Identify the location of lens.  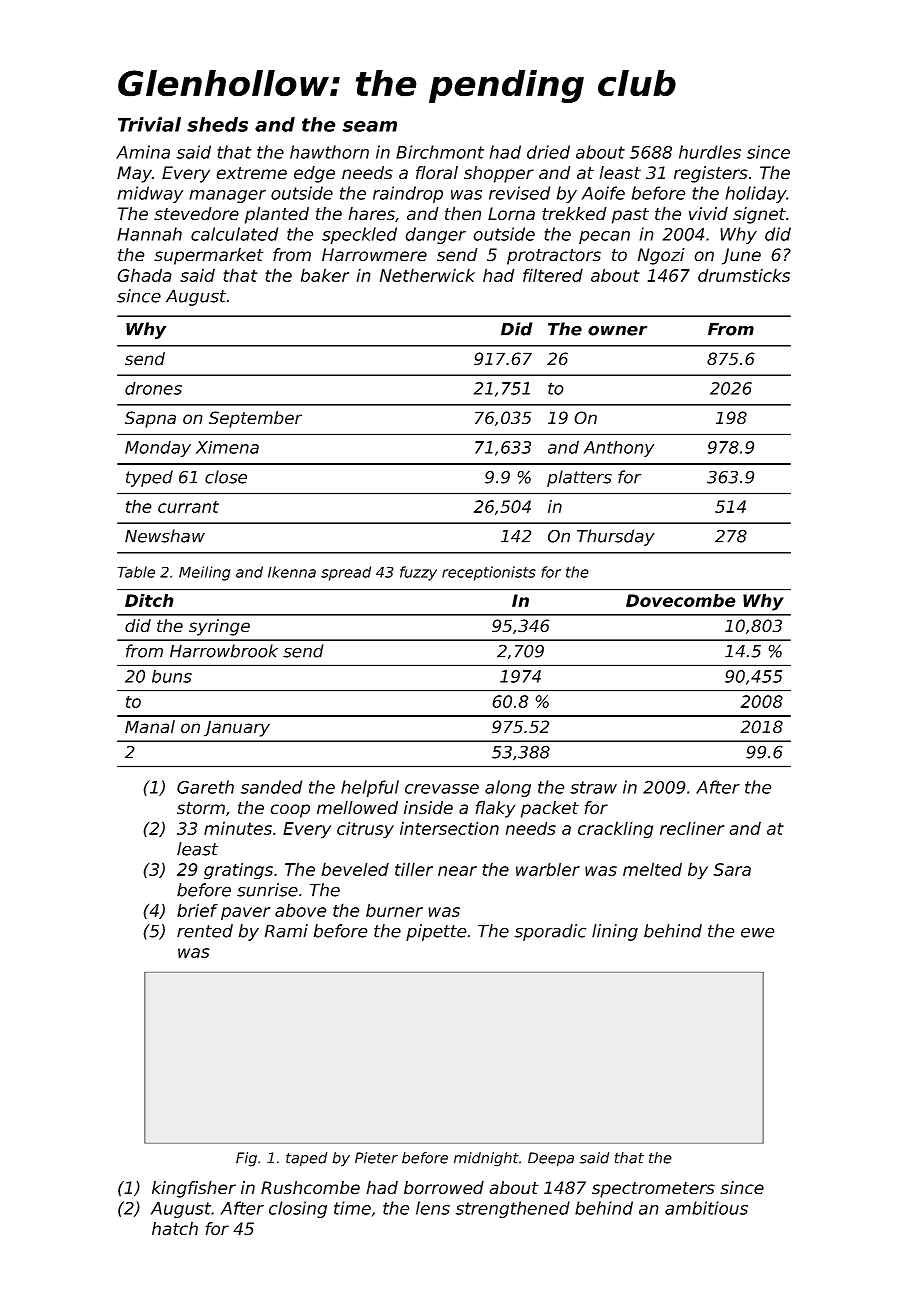
(433, 1208).
